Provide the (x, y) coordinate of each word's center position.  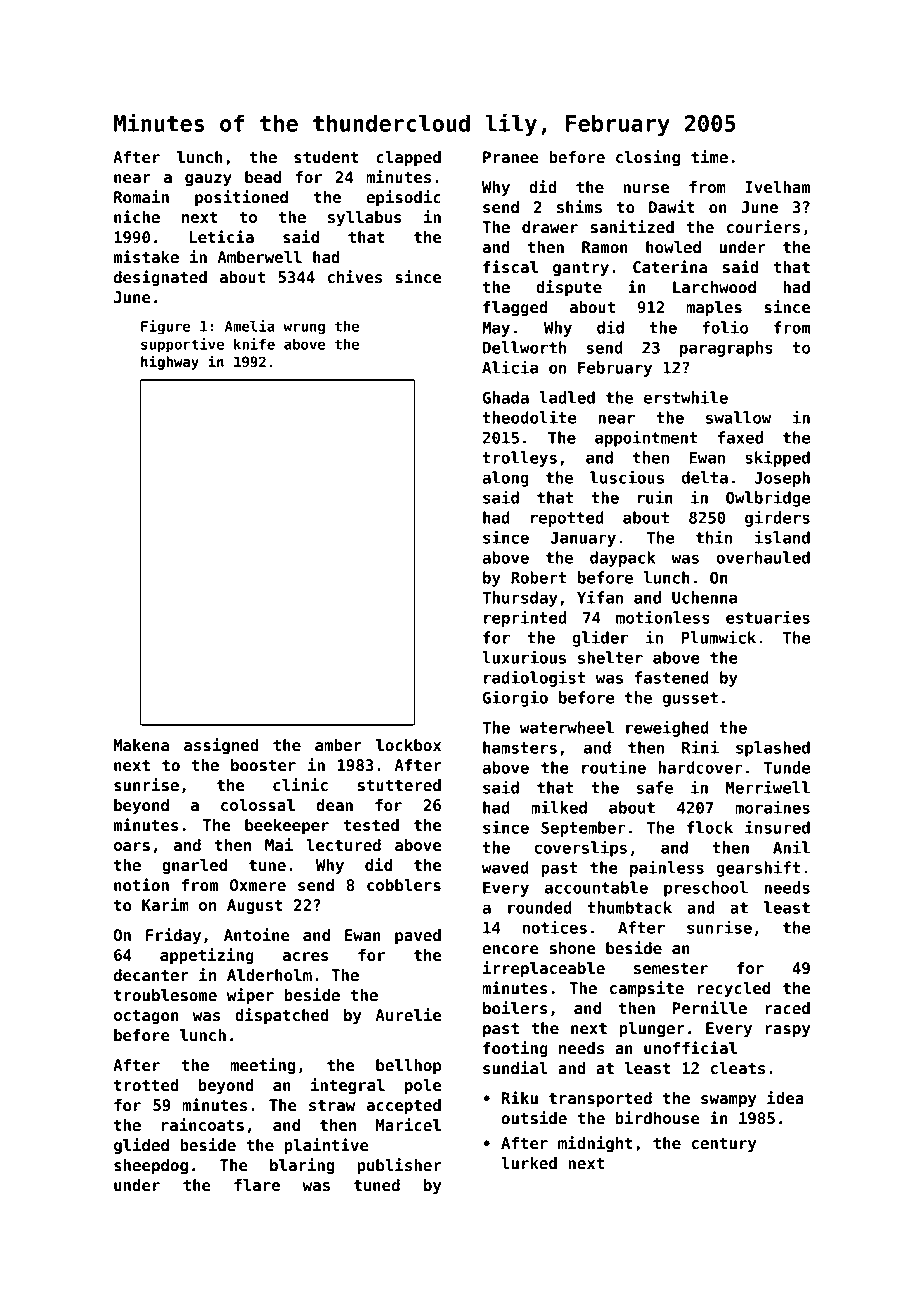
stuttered (399, 785)
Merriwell (768, 787)
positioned (241, 198)
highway (170, 362)
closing (648, 158)
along (505, 479)
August (255, 906)
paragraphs (726, 349)
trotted (146, 1085)
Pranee (511, 157)
